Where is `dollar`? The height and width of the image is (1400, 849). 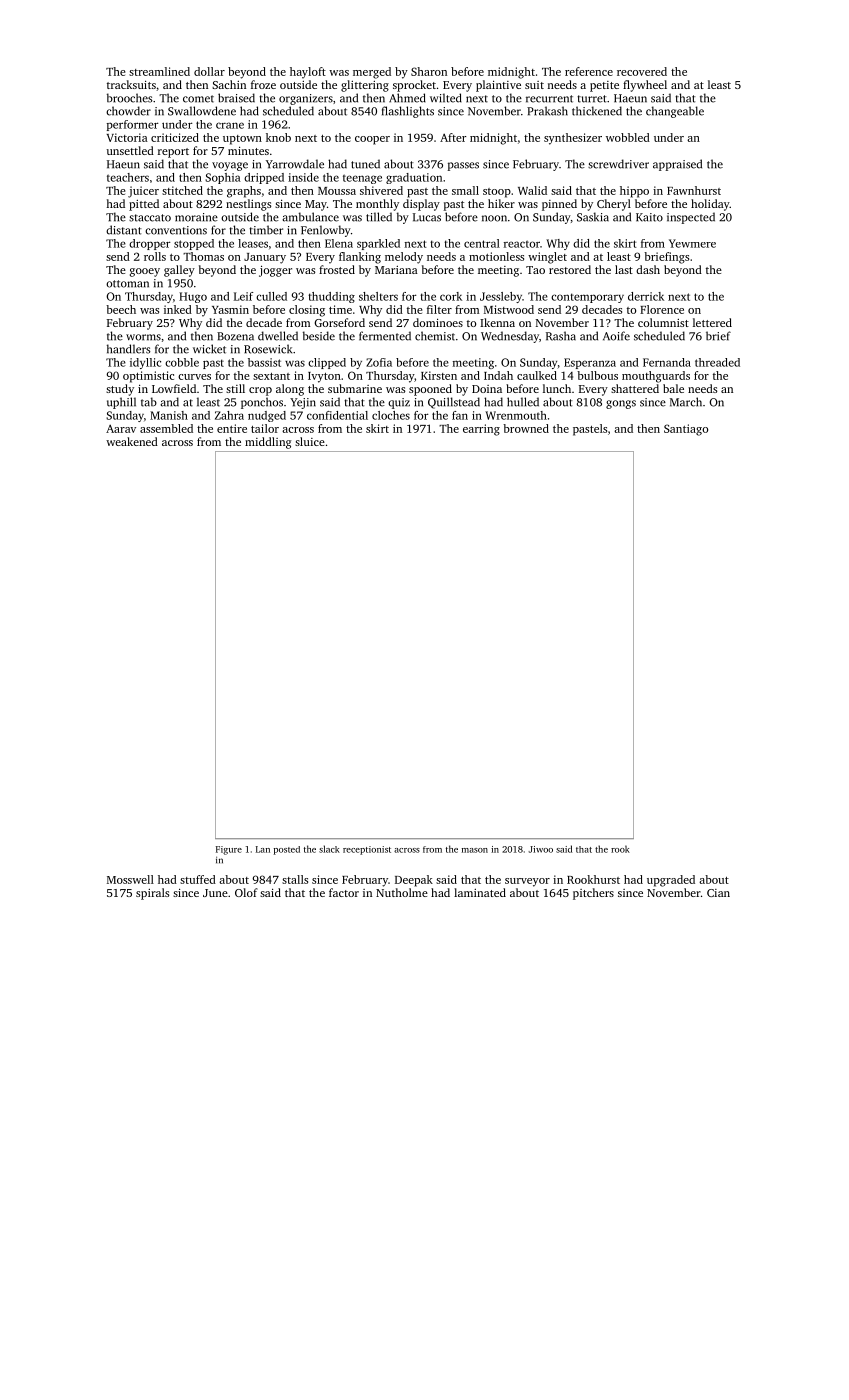
dollar is located at coordinates (209, 71).
